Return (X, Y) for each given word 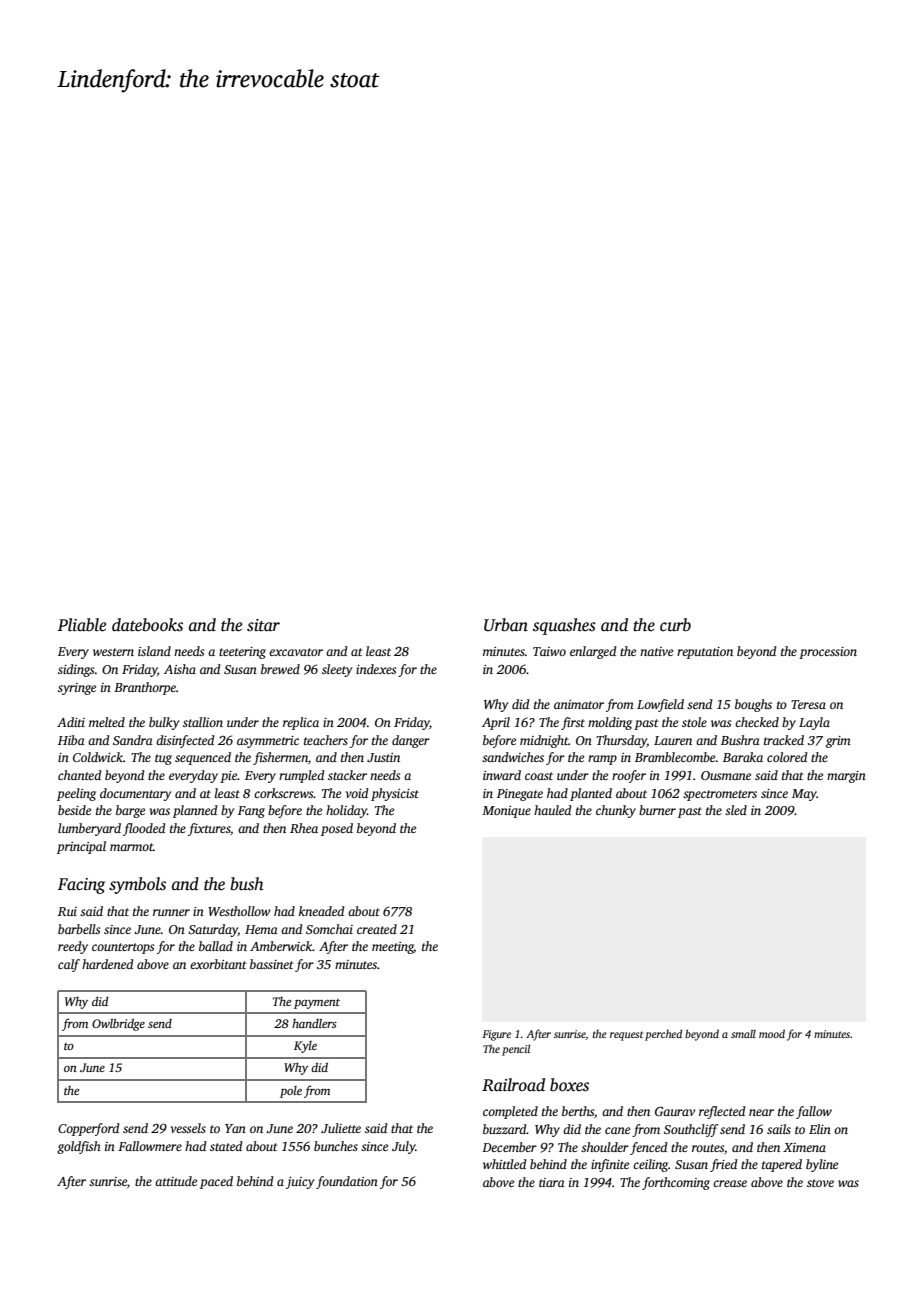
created (377, 929)
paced (216, 1182)
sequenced (203, 758)
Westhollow (239, 911)
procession (828, 653)
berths (578, 1111)
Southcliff (691, 1130)
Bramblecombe (675, 757)
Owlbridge (118, 1024)
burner (657, 810)
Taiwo (549, 651)
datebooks (147, 625)
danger (411, 741)
